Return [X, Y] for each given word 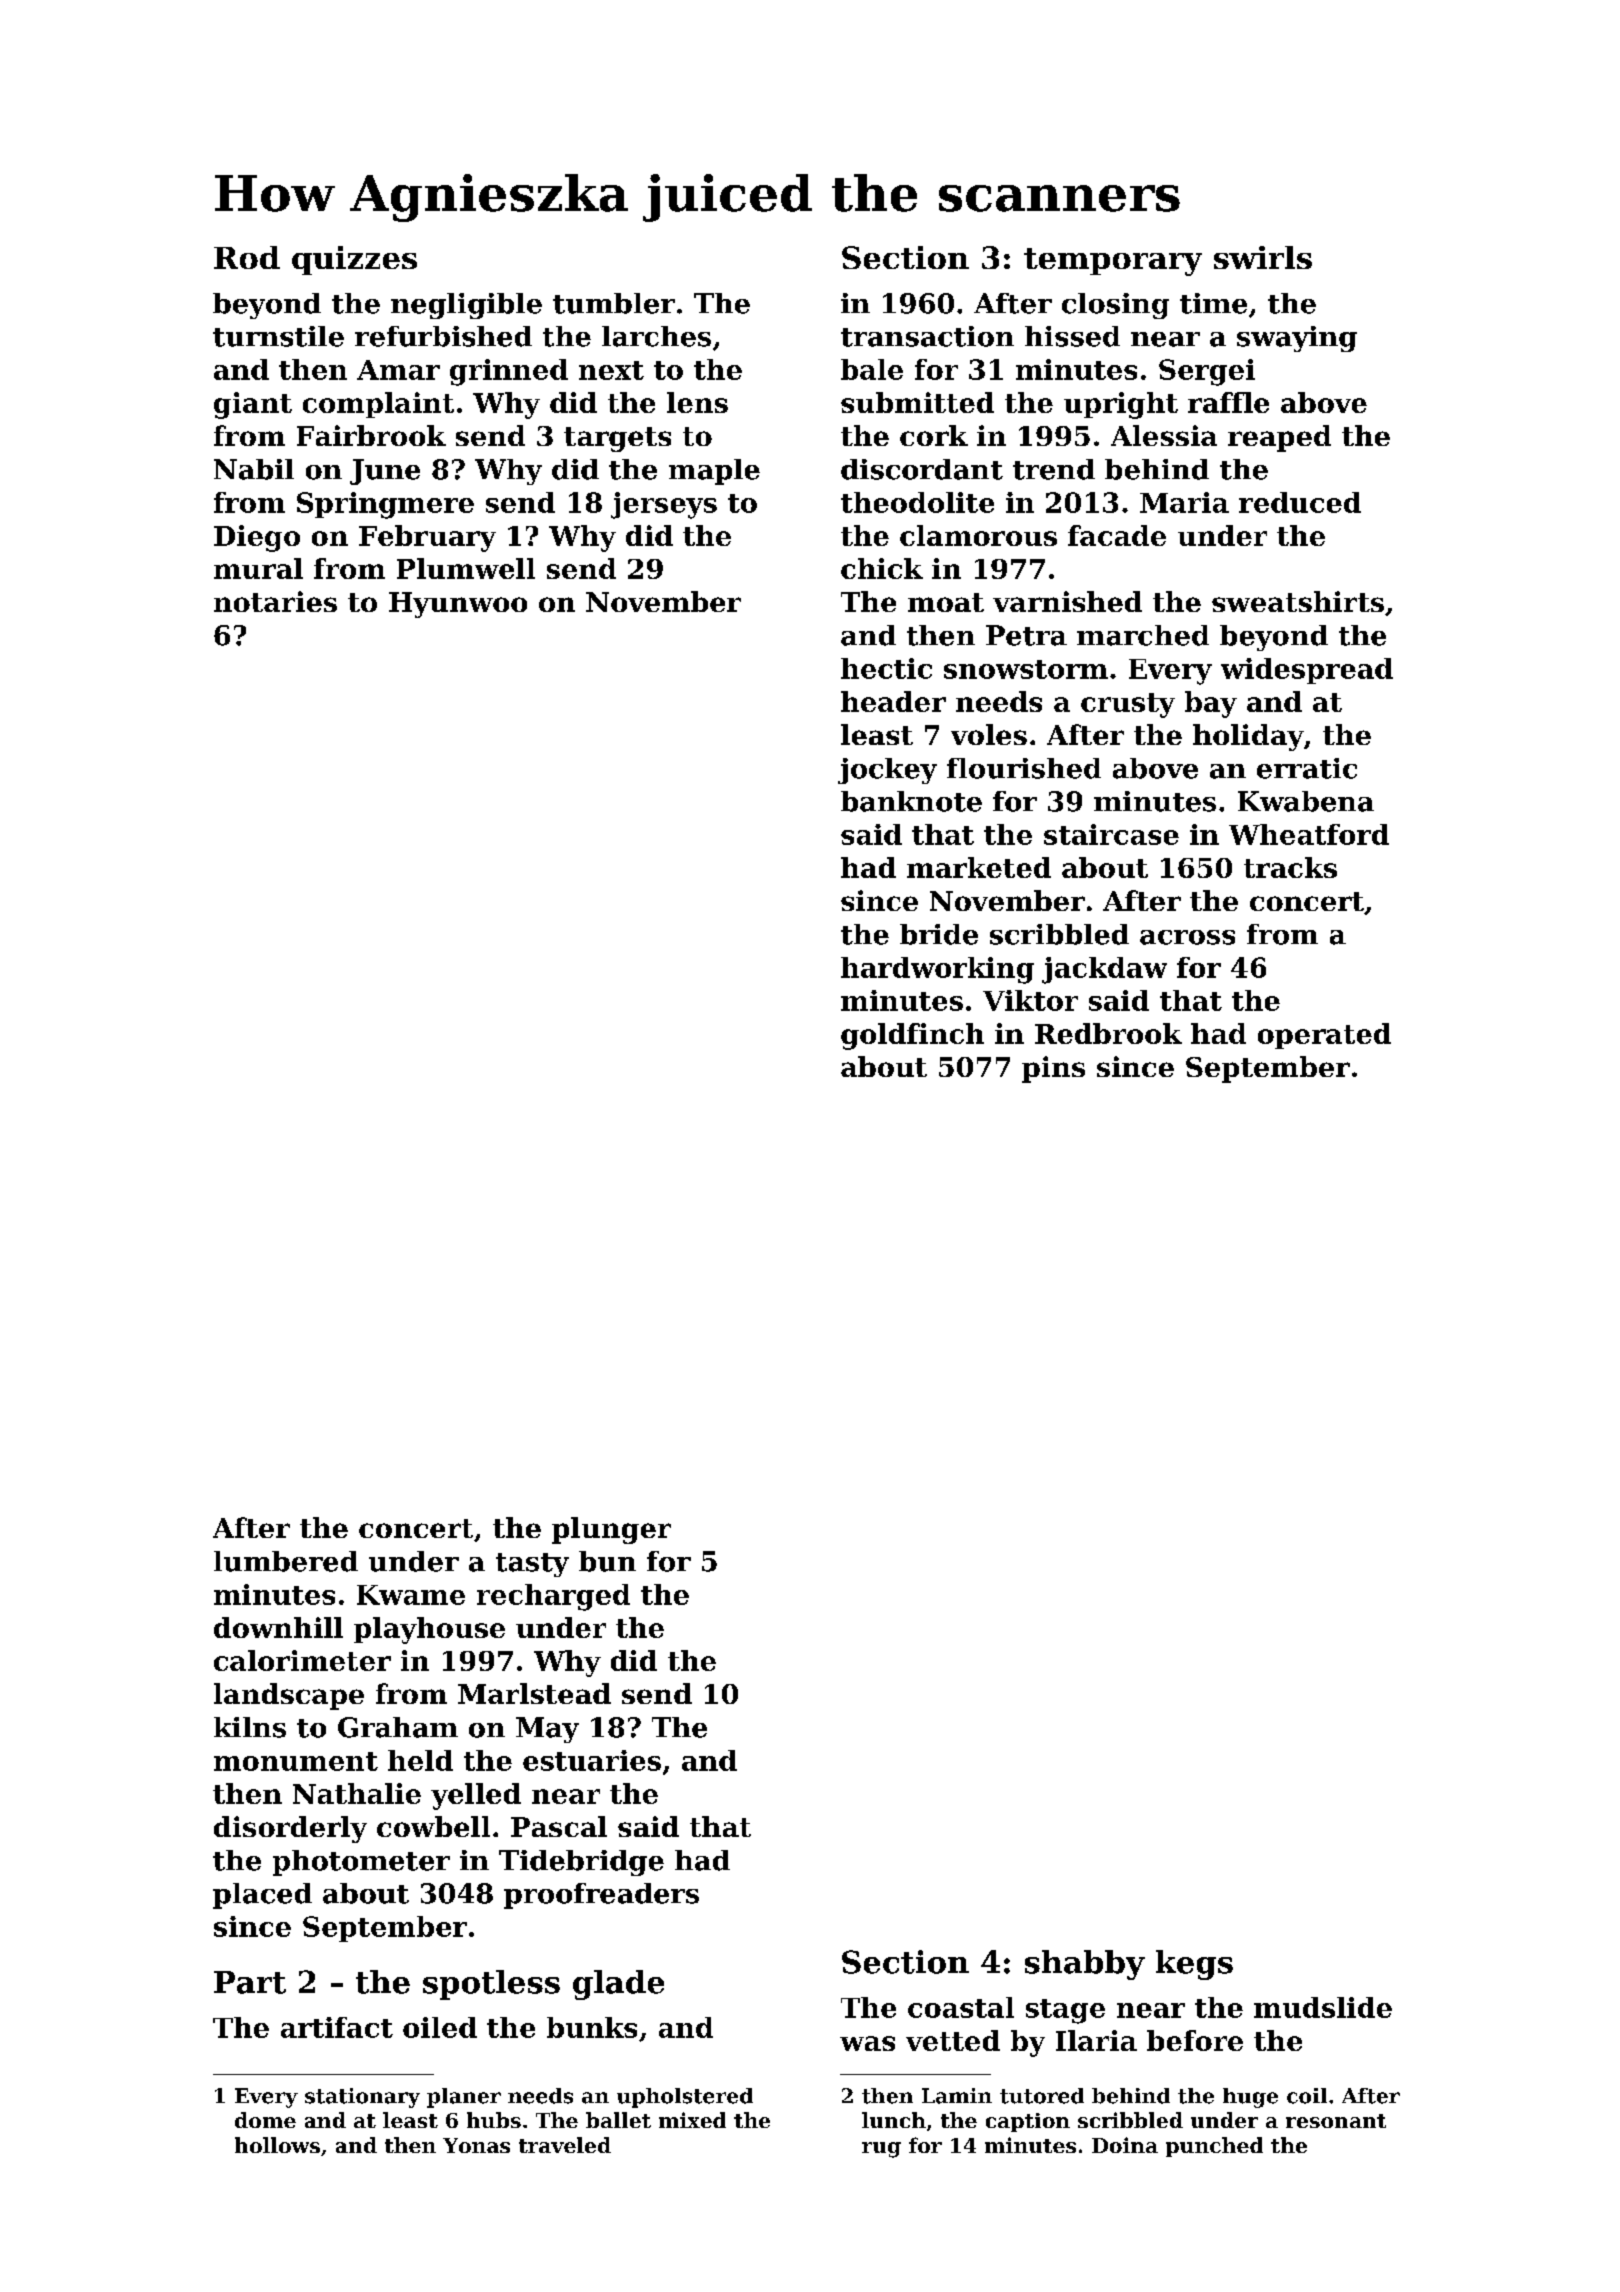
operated [1324, 1036]
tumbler [614, 303]
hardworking [937, 970]
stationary [362, 2098]
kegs [1194, 1965]
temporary [1113, 262]
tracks [1290, 867]
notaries [275, 601]
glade [618, 1985]
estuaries [592, 1760]
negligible [466, 306]
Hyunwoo [458, 605]
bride [939, 934]
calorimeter [302, 1660]
